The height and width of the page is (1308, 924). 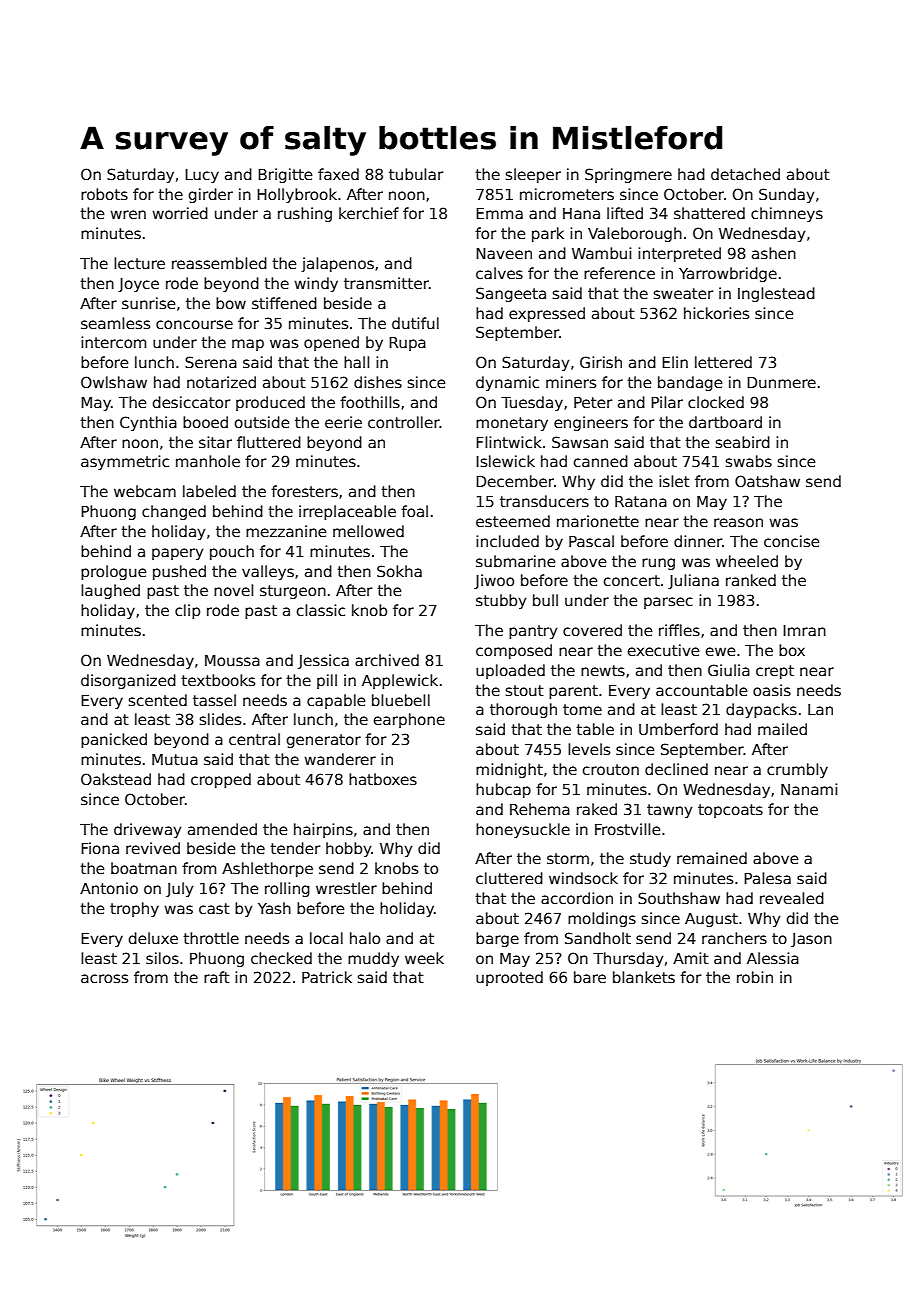 What do you see at coordinates (116, 779) in the page?
I see `Oakstead` at bounding box center [116, 779].
